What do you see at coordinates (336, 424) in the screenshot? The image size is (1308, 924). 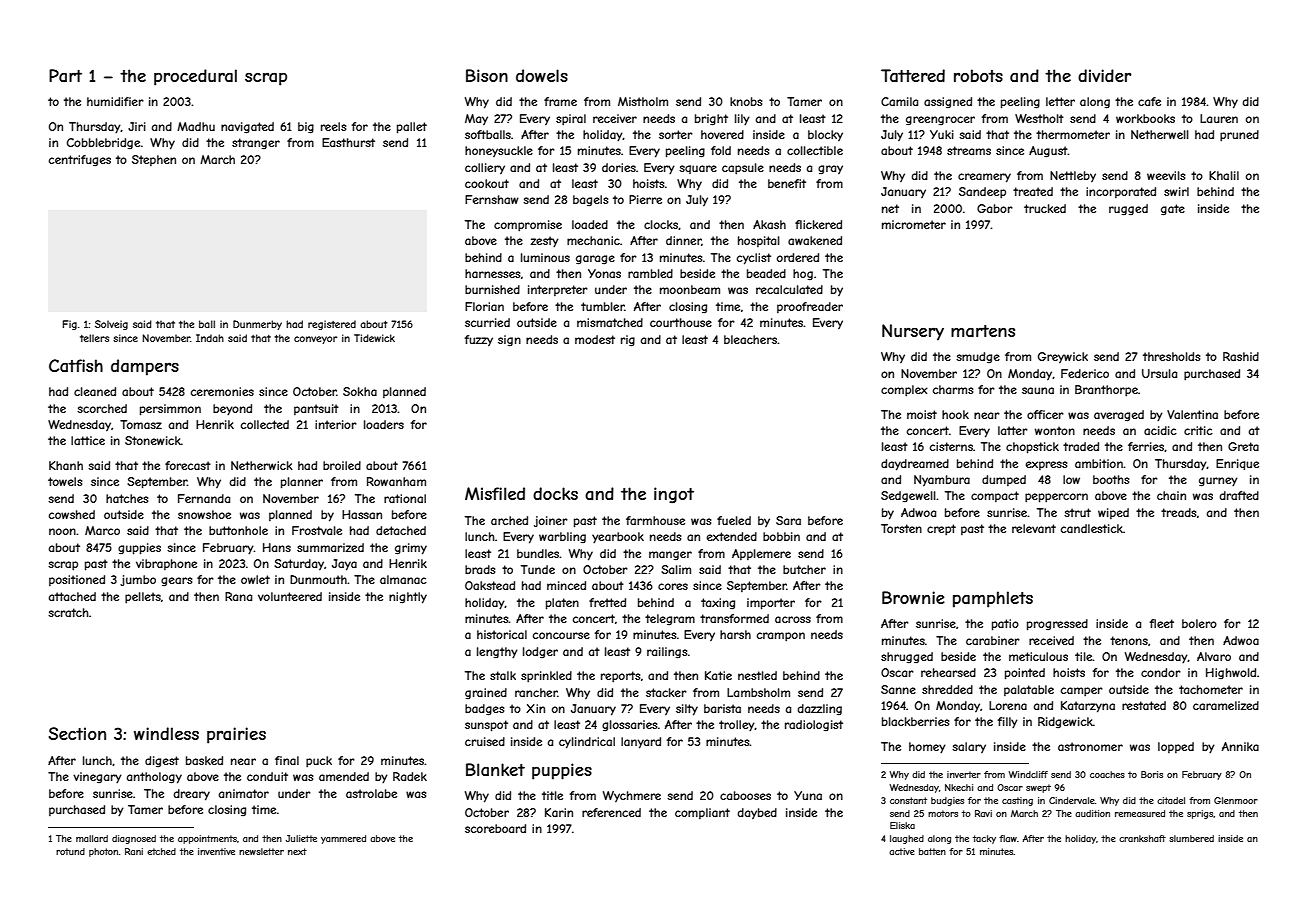 I see `interior` at bounding box center [336, 424].
